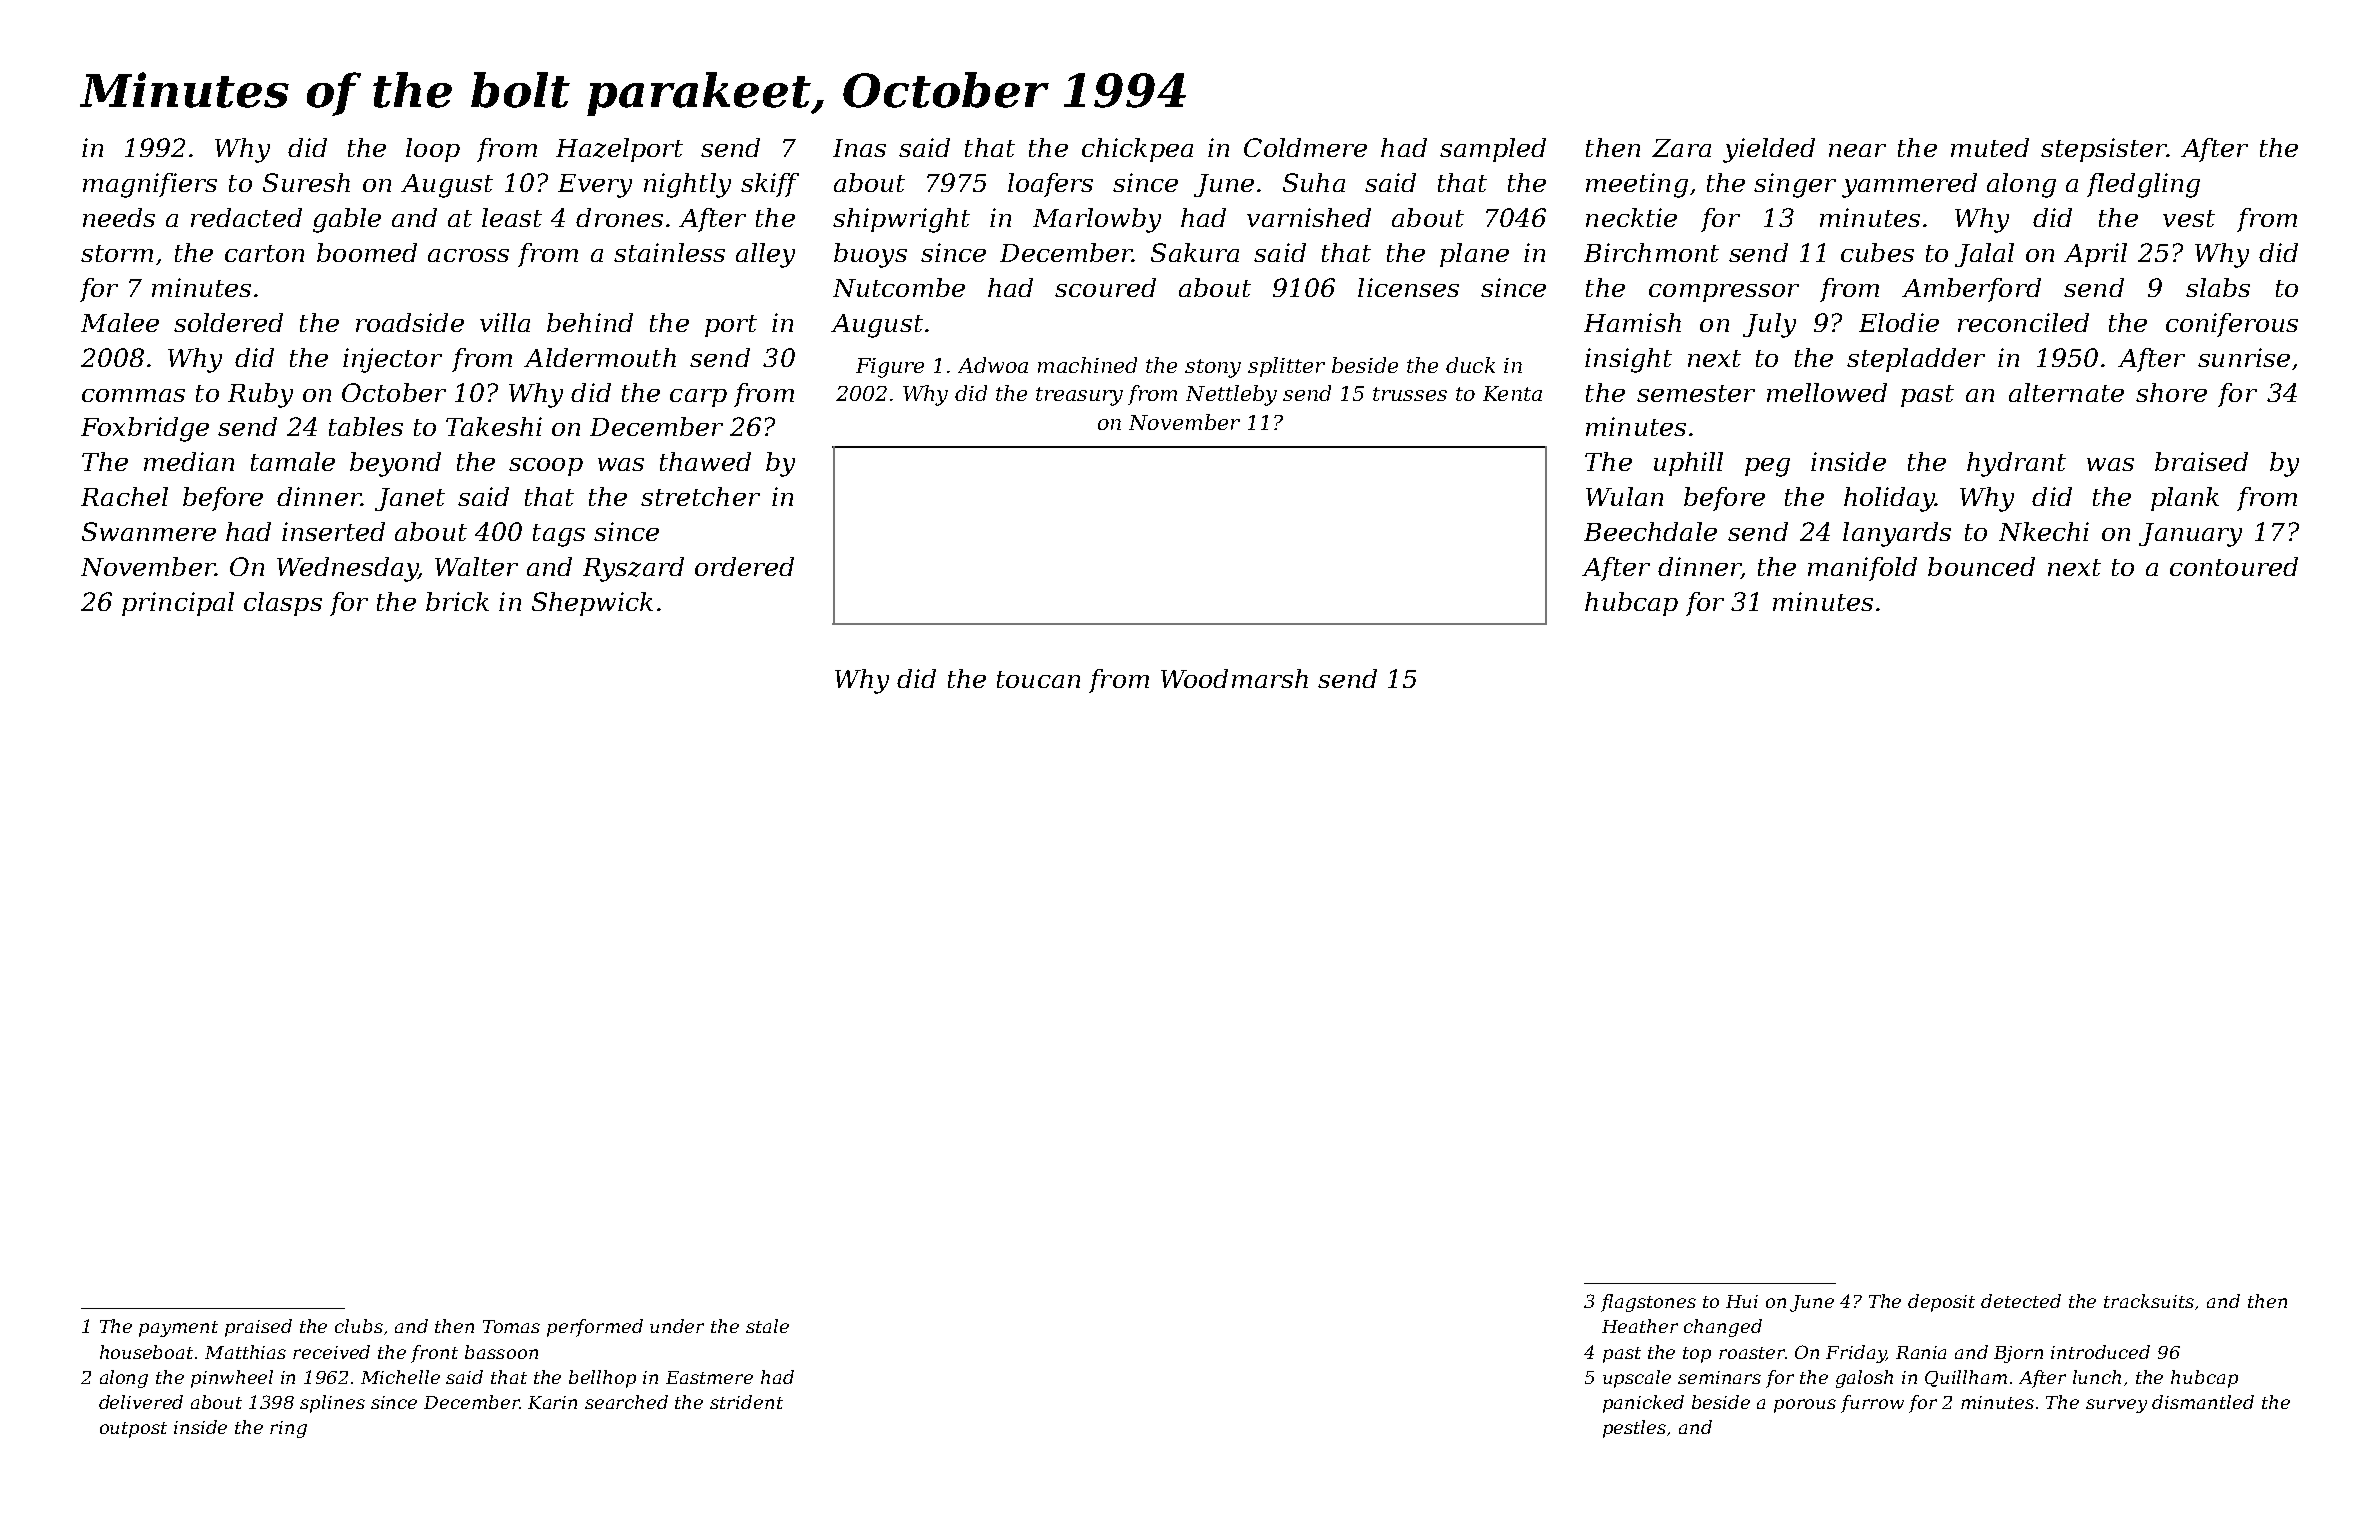 Image resolution: width=2380 pixels, height=1540 pixels. What do you see at coordinates (150, 185) in the screenshot?
I see `magnifiers` at bounding box center [150, 185].
